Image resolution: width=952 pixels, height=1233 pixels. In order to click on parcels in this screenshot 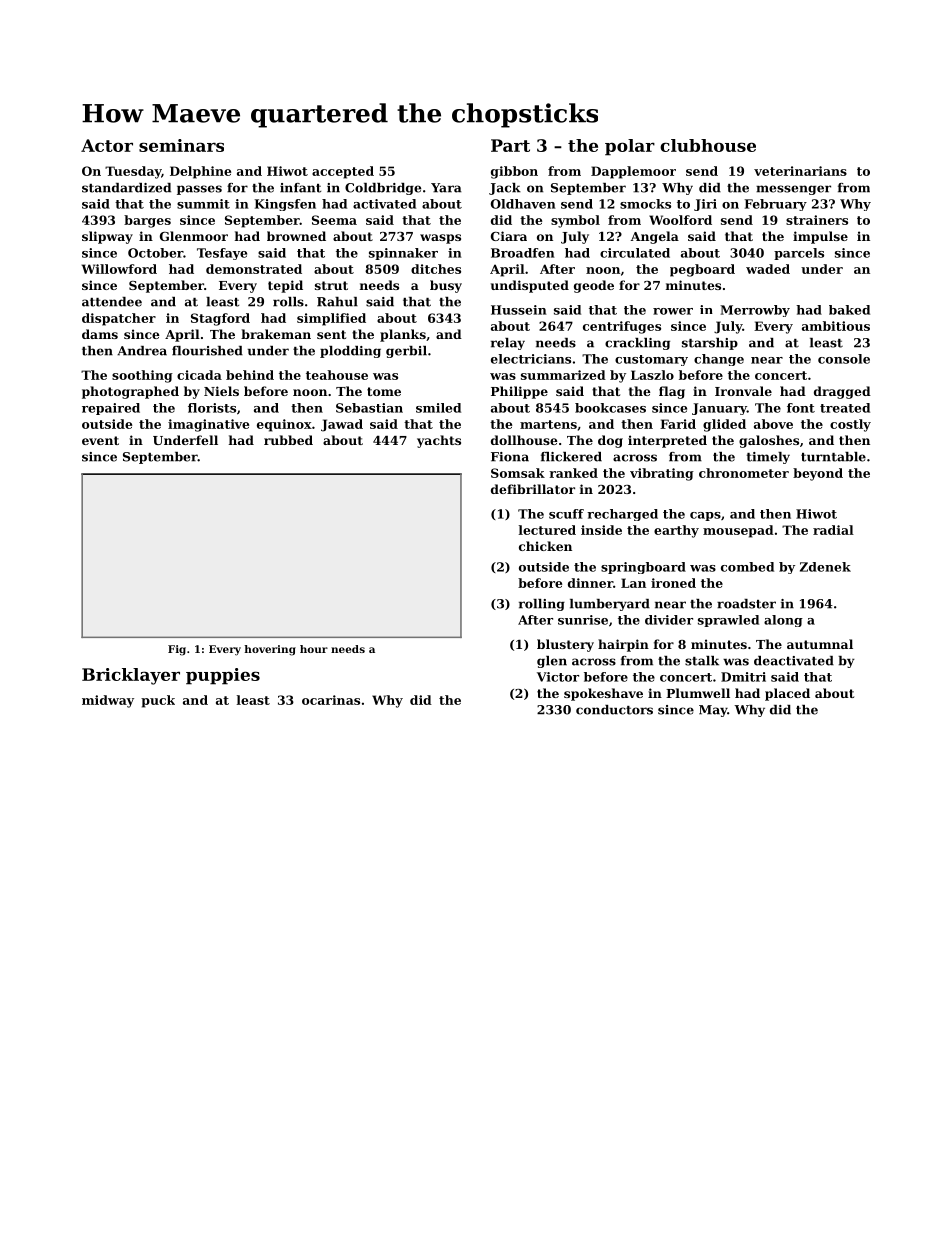, I will do `click(799, 254)`.
